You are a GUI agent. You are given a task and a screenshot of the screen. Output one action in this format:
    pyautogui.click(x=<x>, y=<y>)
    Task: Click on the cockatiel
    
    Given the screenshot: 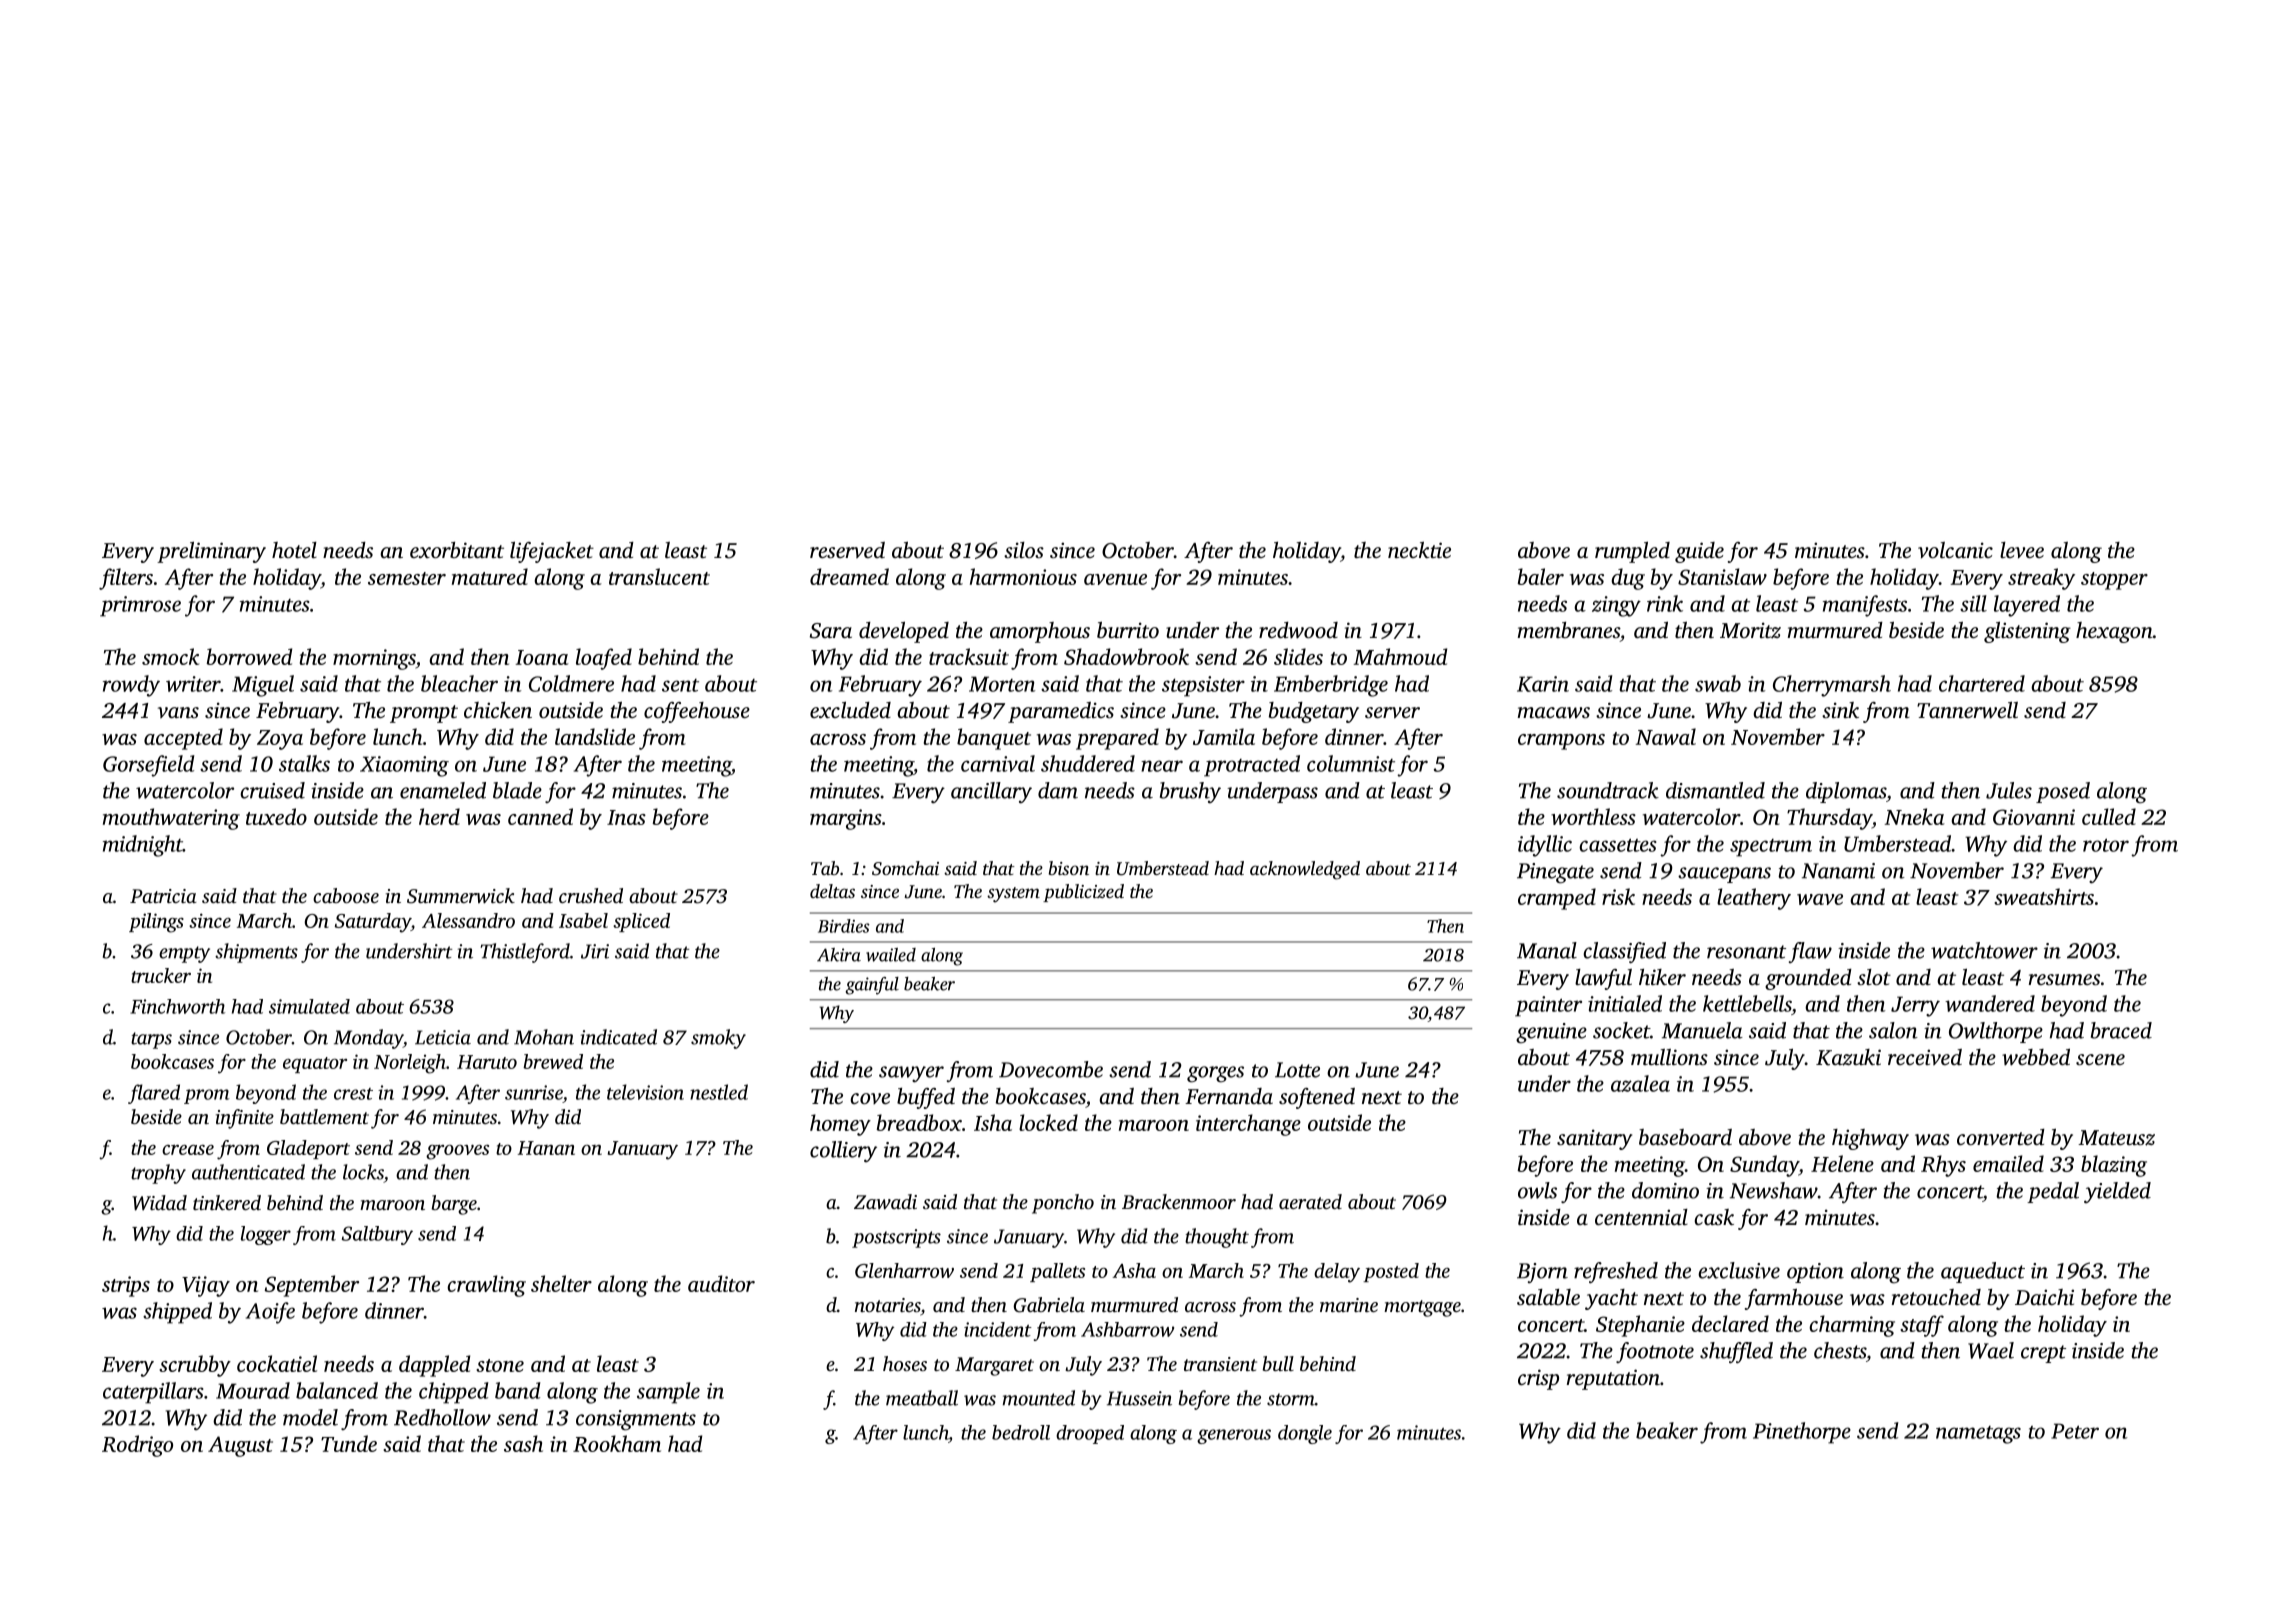 What is the action you would take?
    pyautogui.click(x=277, y=1363)
